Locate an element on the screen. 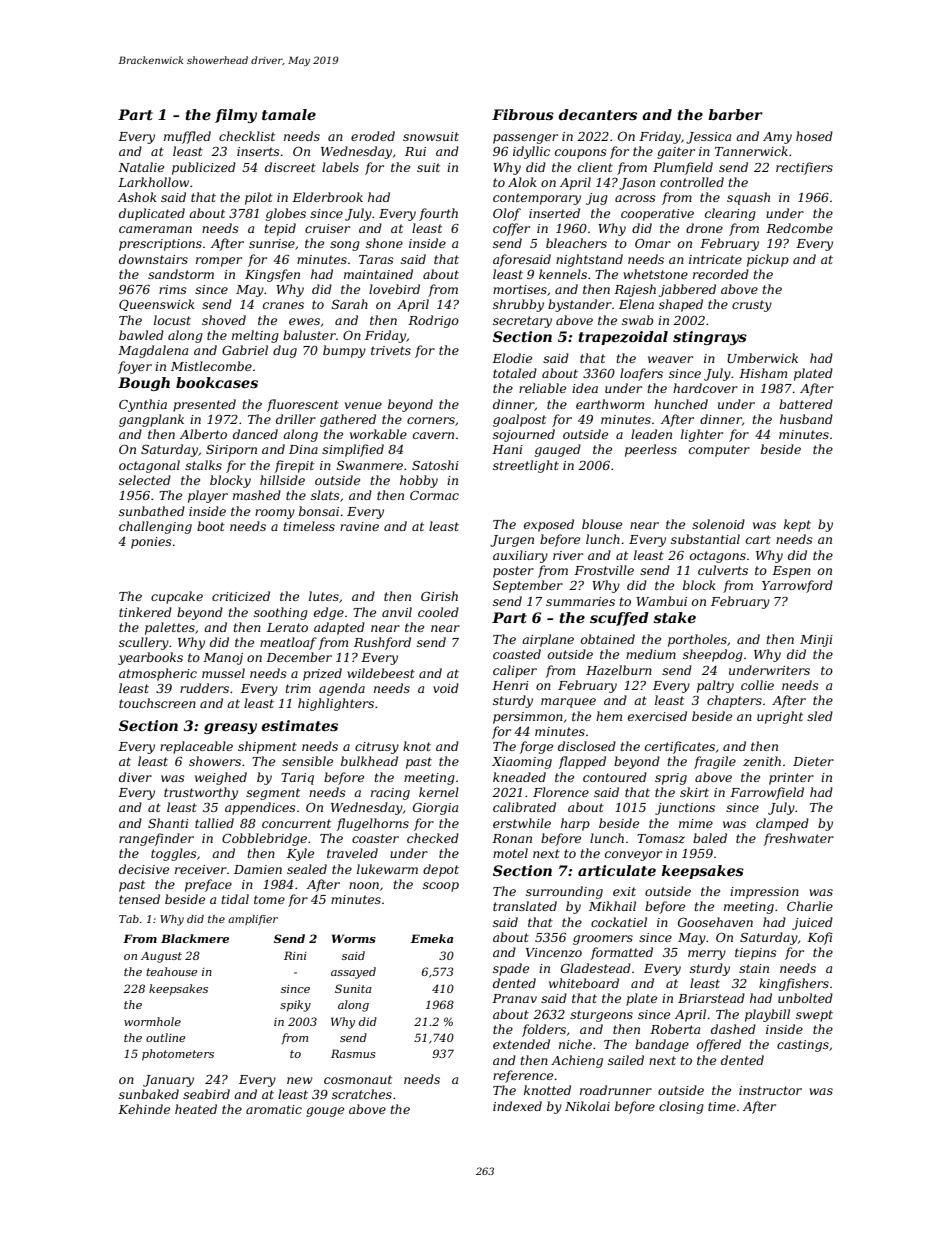 Image resolution: width=952 pixels, height=1233 pixels. Florence is located at coordinates (561, 792).
